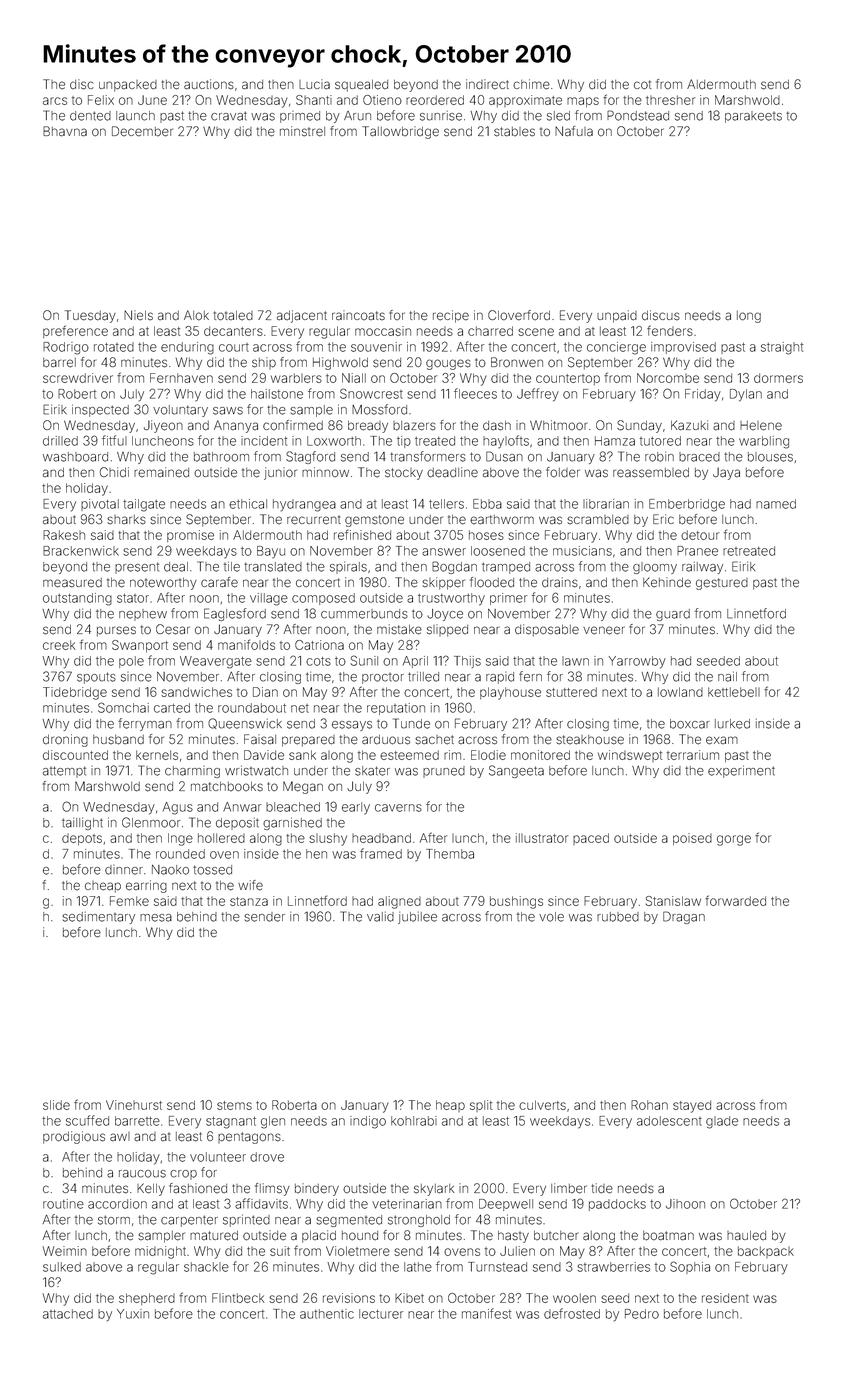 The image size is (849, 1400). I want to click on indigo, so click(368, 1122).
